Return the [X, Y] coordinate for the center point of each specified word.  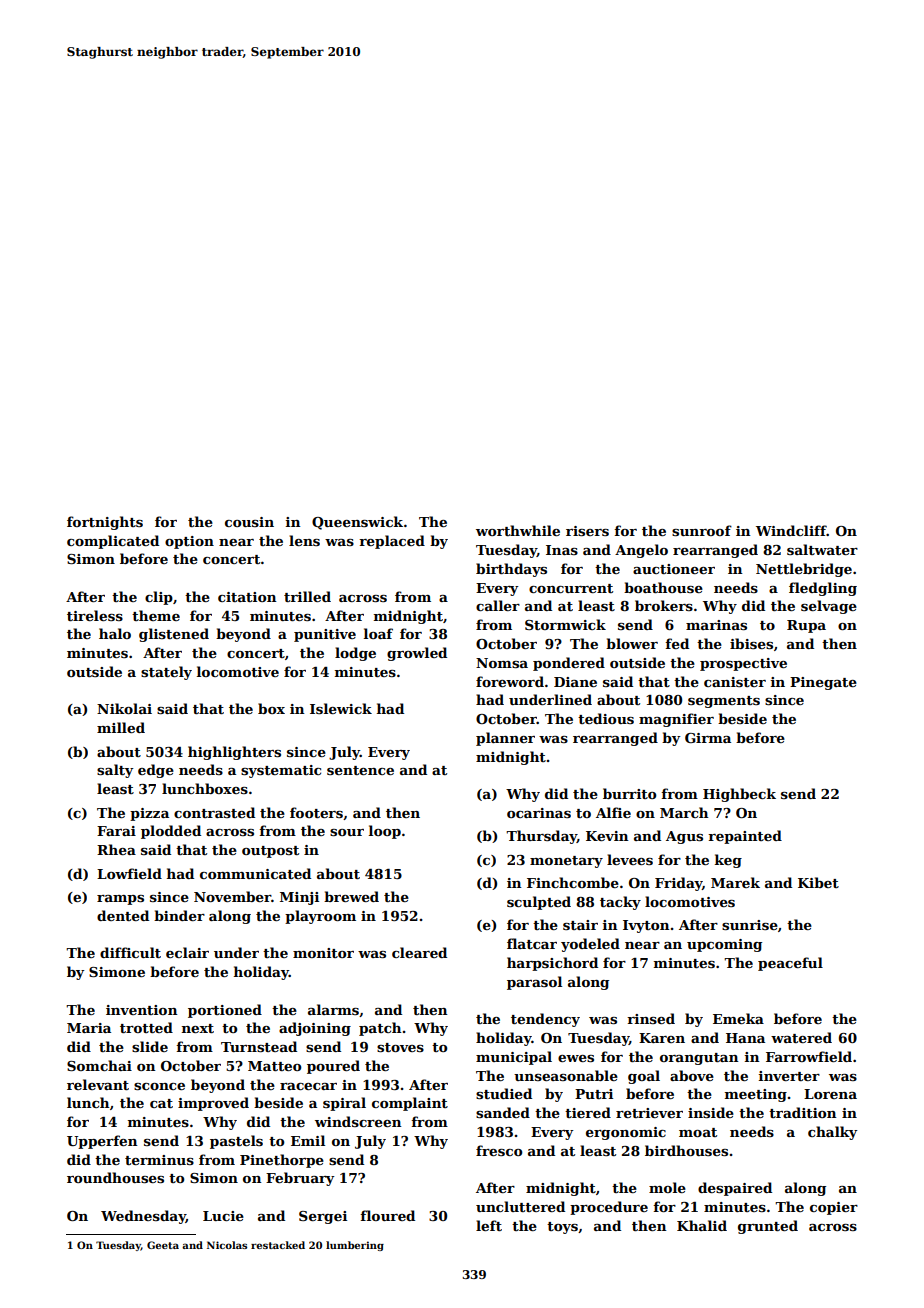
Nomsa [502, 663]
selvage [829, 607]
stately [166, 673]
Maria [89, 1028]
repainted [745, 837]
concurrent [571, 588]
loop [385, 832]
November [232, 896]
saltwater [822, 549]
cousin [249, 522]
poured [333, 1067]
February [300, 1179]
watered [801, 1037]
